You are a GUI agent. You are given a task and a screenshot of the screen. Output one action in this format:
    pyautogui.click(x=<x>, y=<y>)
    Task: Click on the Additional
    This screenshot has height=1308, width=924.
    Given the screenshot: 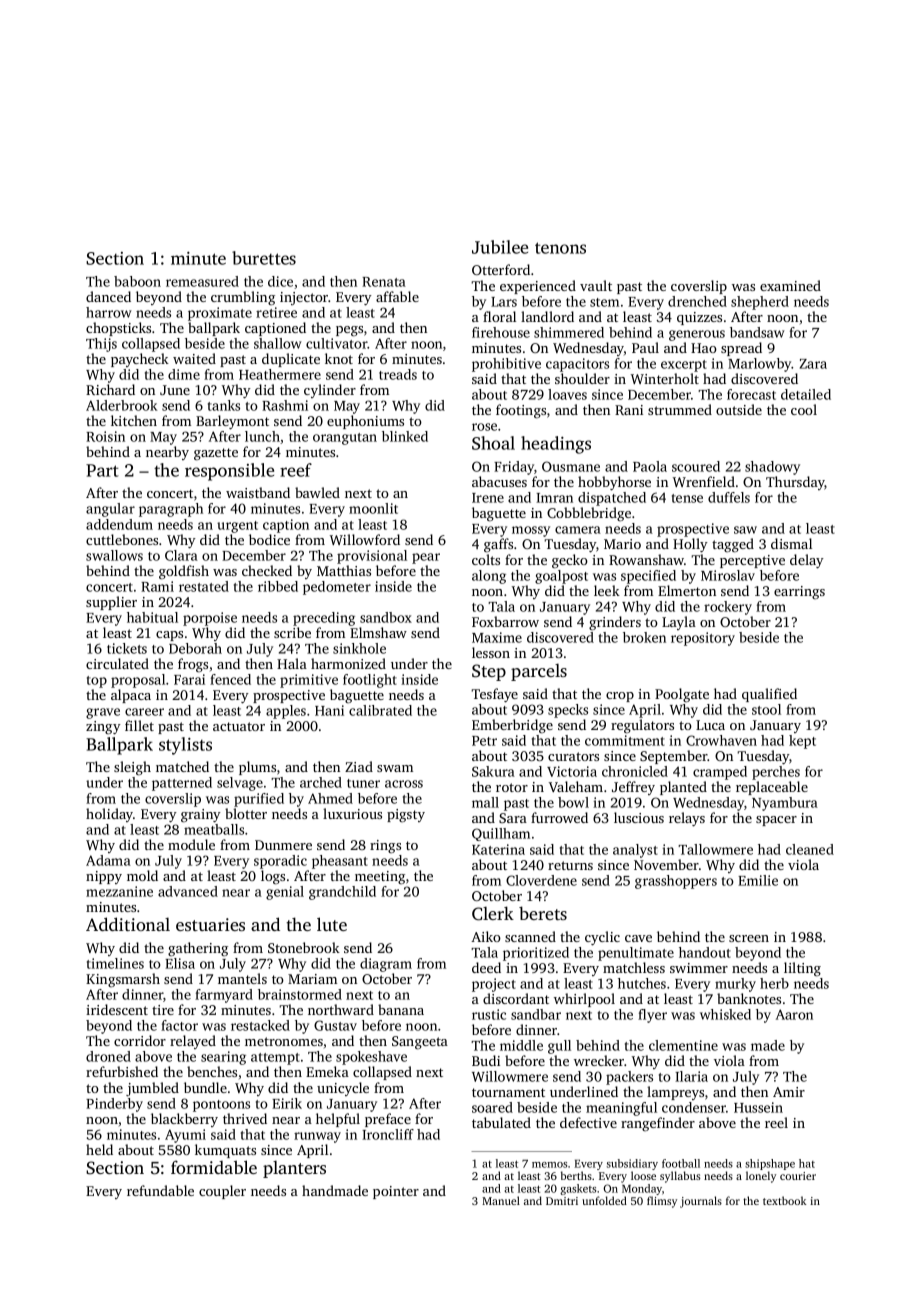 What is the action you would take?
    pyautogui.click(x=128, y=924)
